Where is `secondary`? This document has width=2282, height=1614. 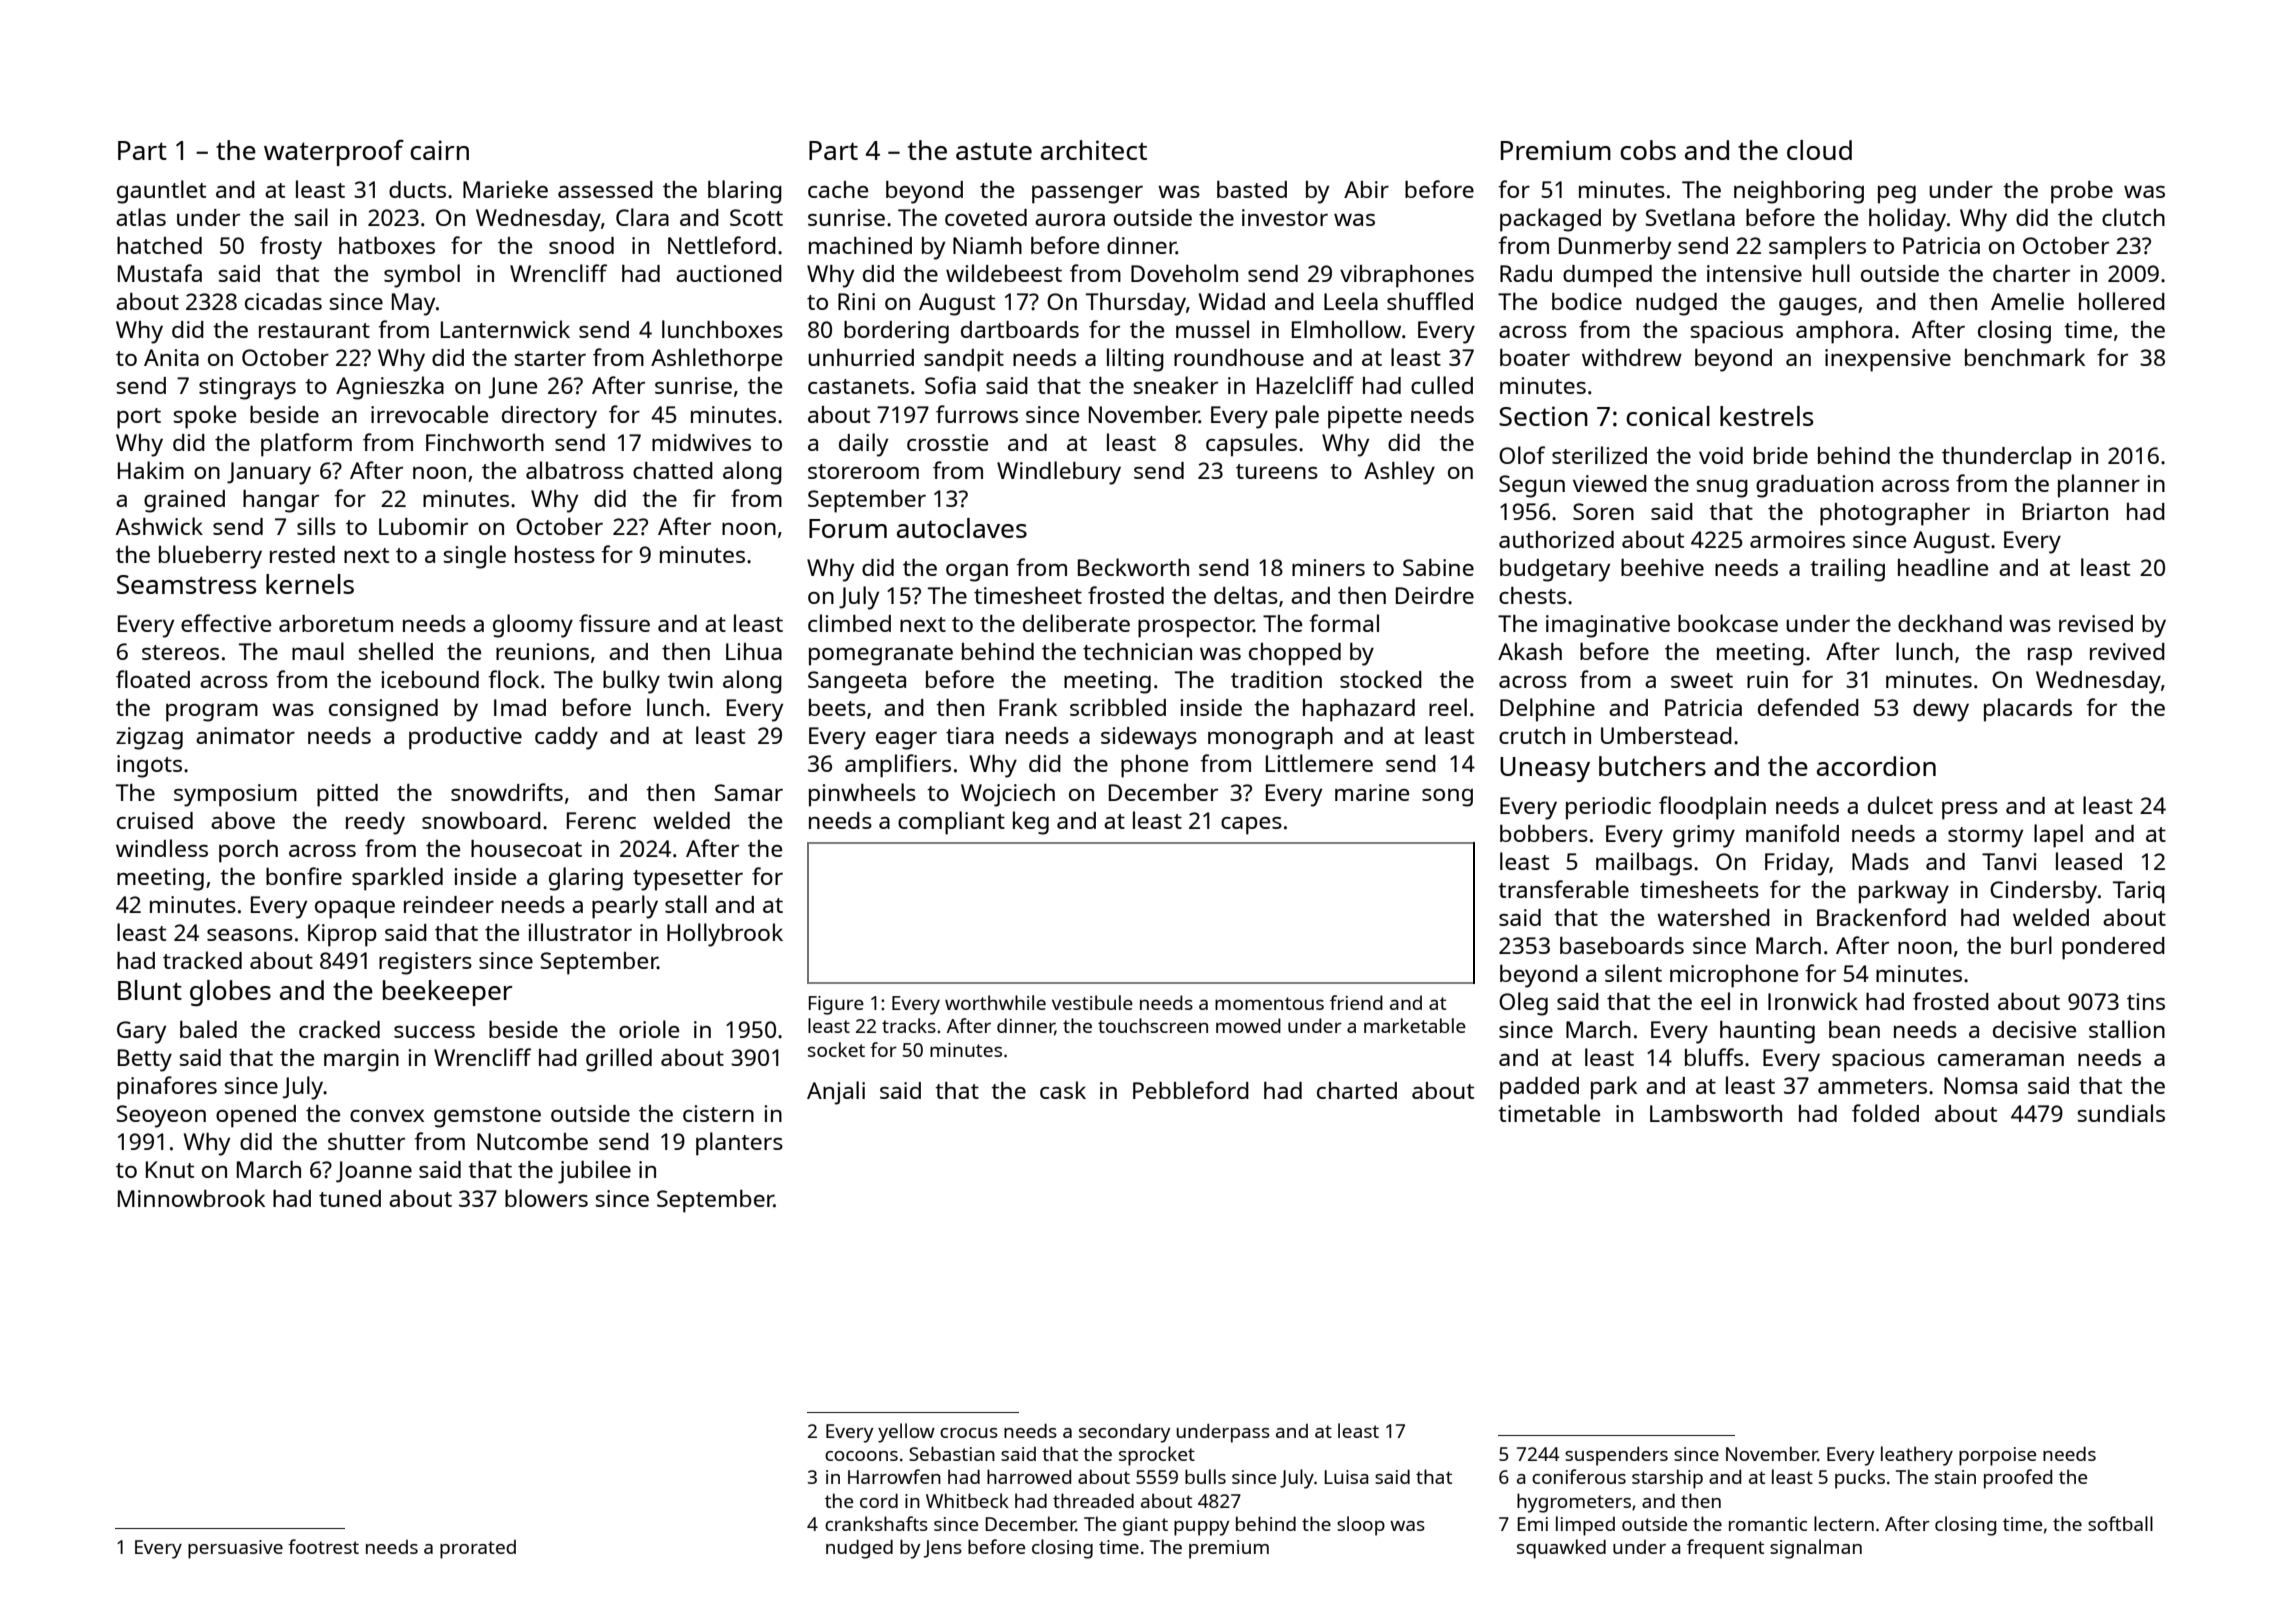
secondary is located at coordinates (1125, 1433).
